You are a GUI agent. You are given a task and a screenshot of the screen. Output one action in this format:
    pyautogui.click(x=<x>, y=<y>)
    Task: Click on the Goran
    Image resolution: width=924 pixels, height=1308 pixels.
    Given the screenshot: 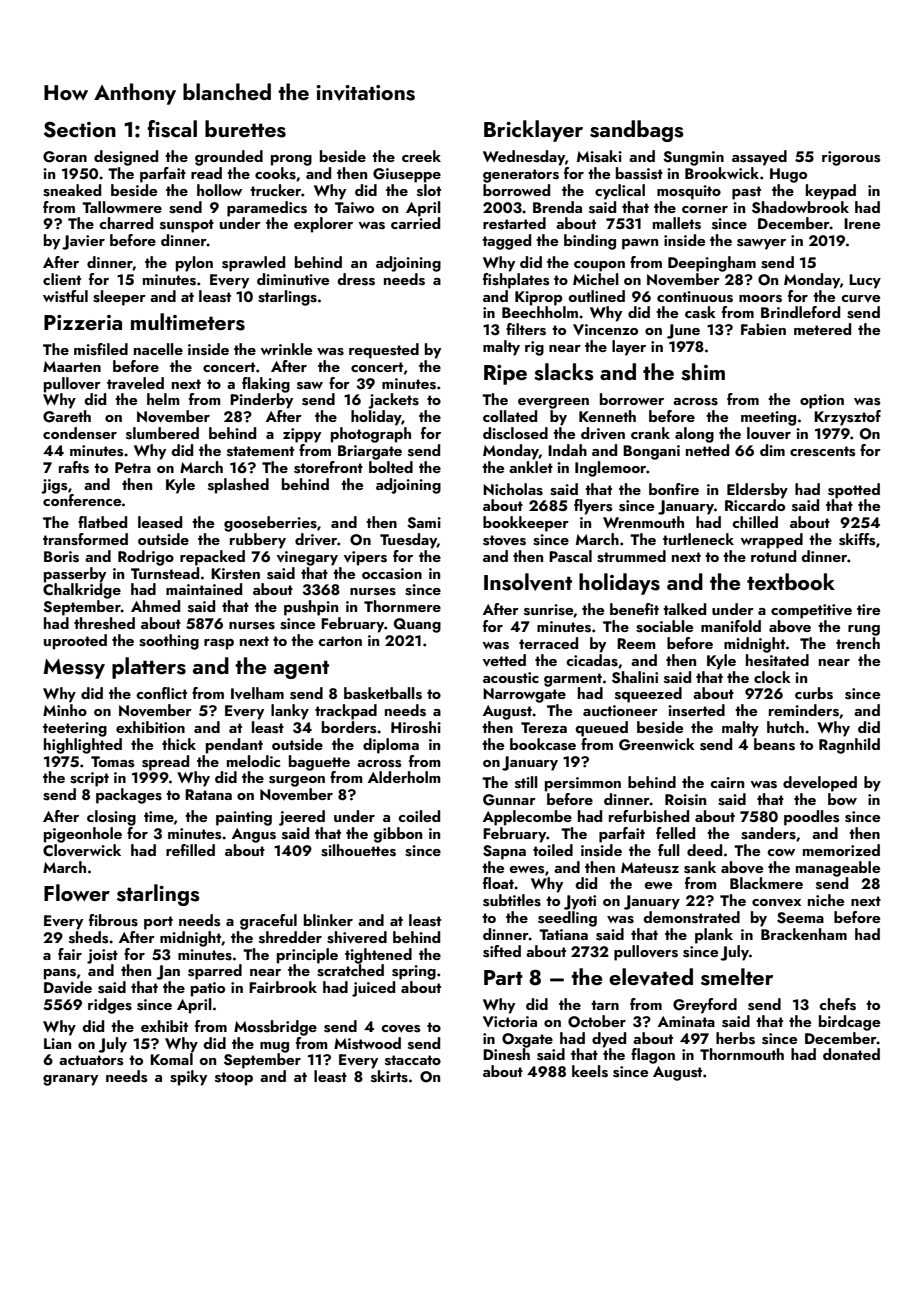 What is the action you would take?
    pyautogui.click(x=65, y=157)
